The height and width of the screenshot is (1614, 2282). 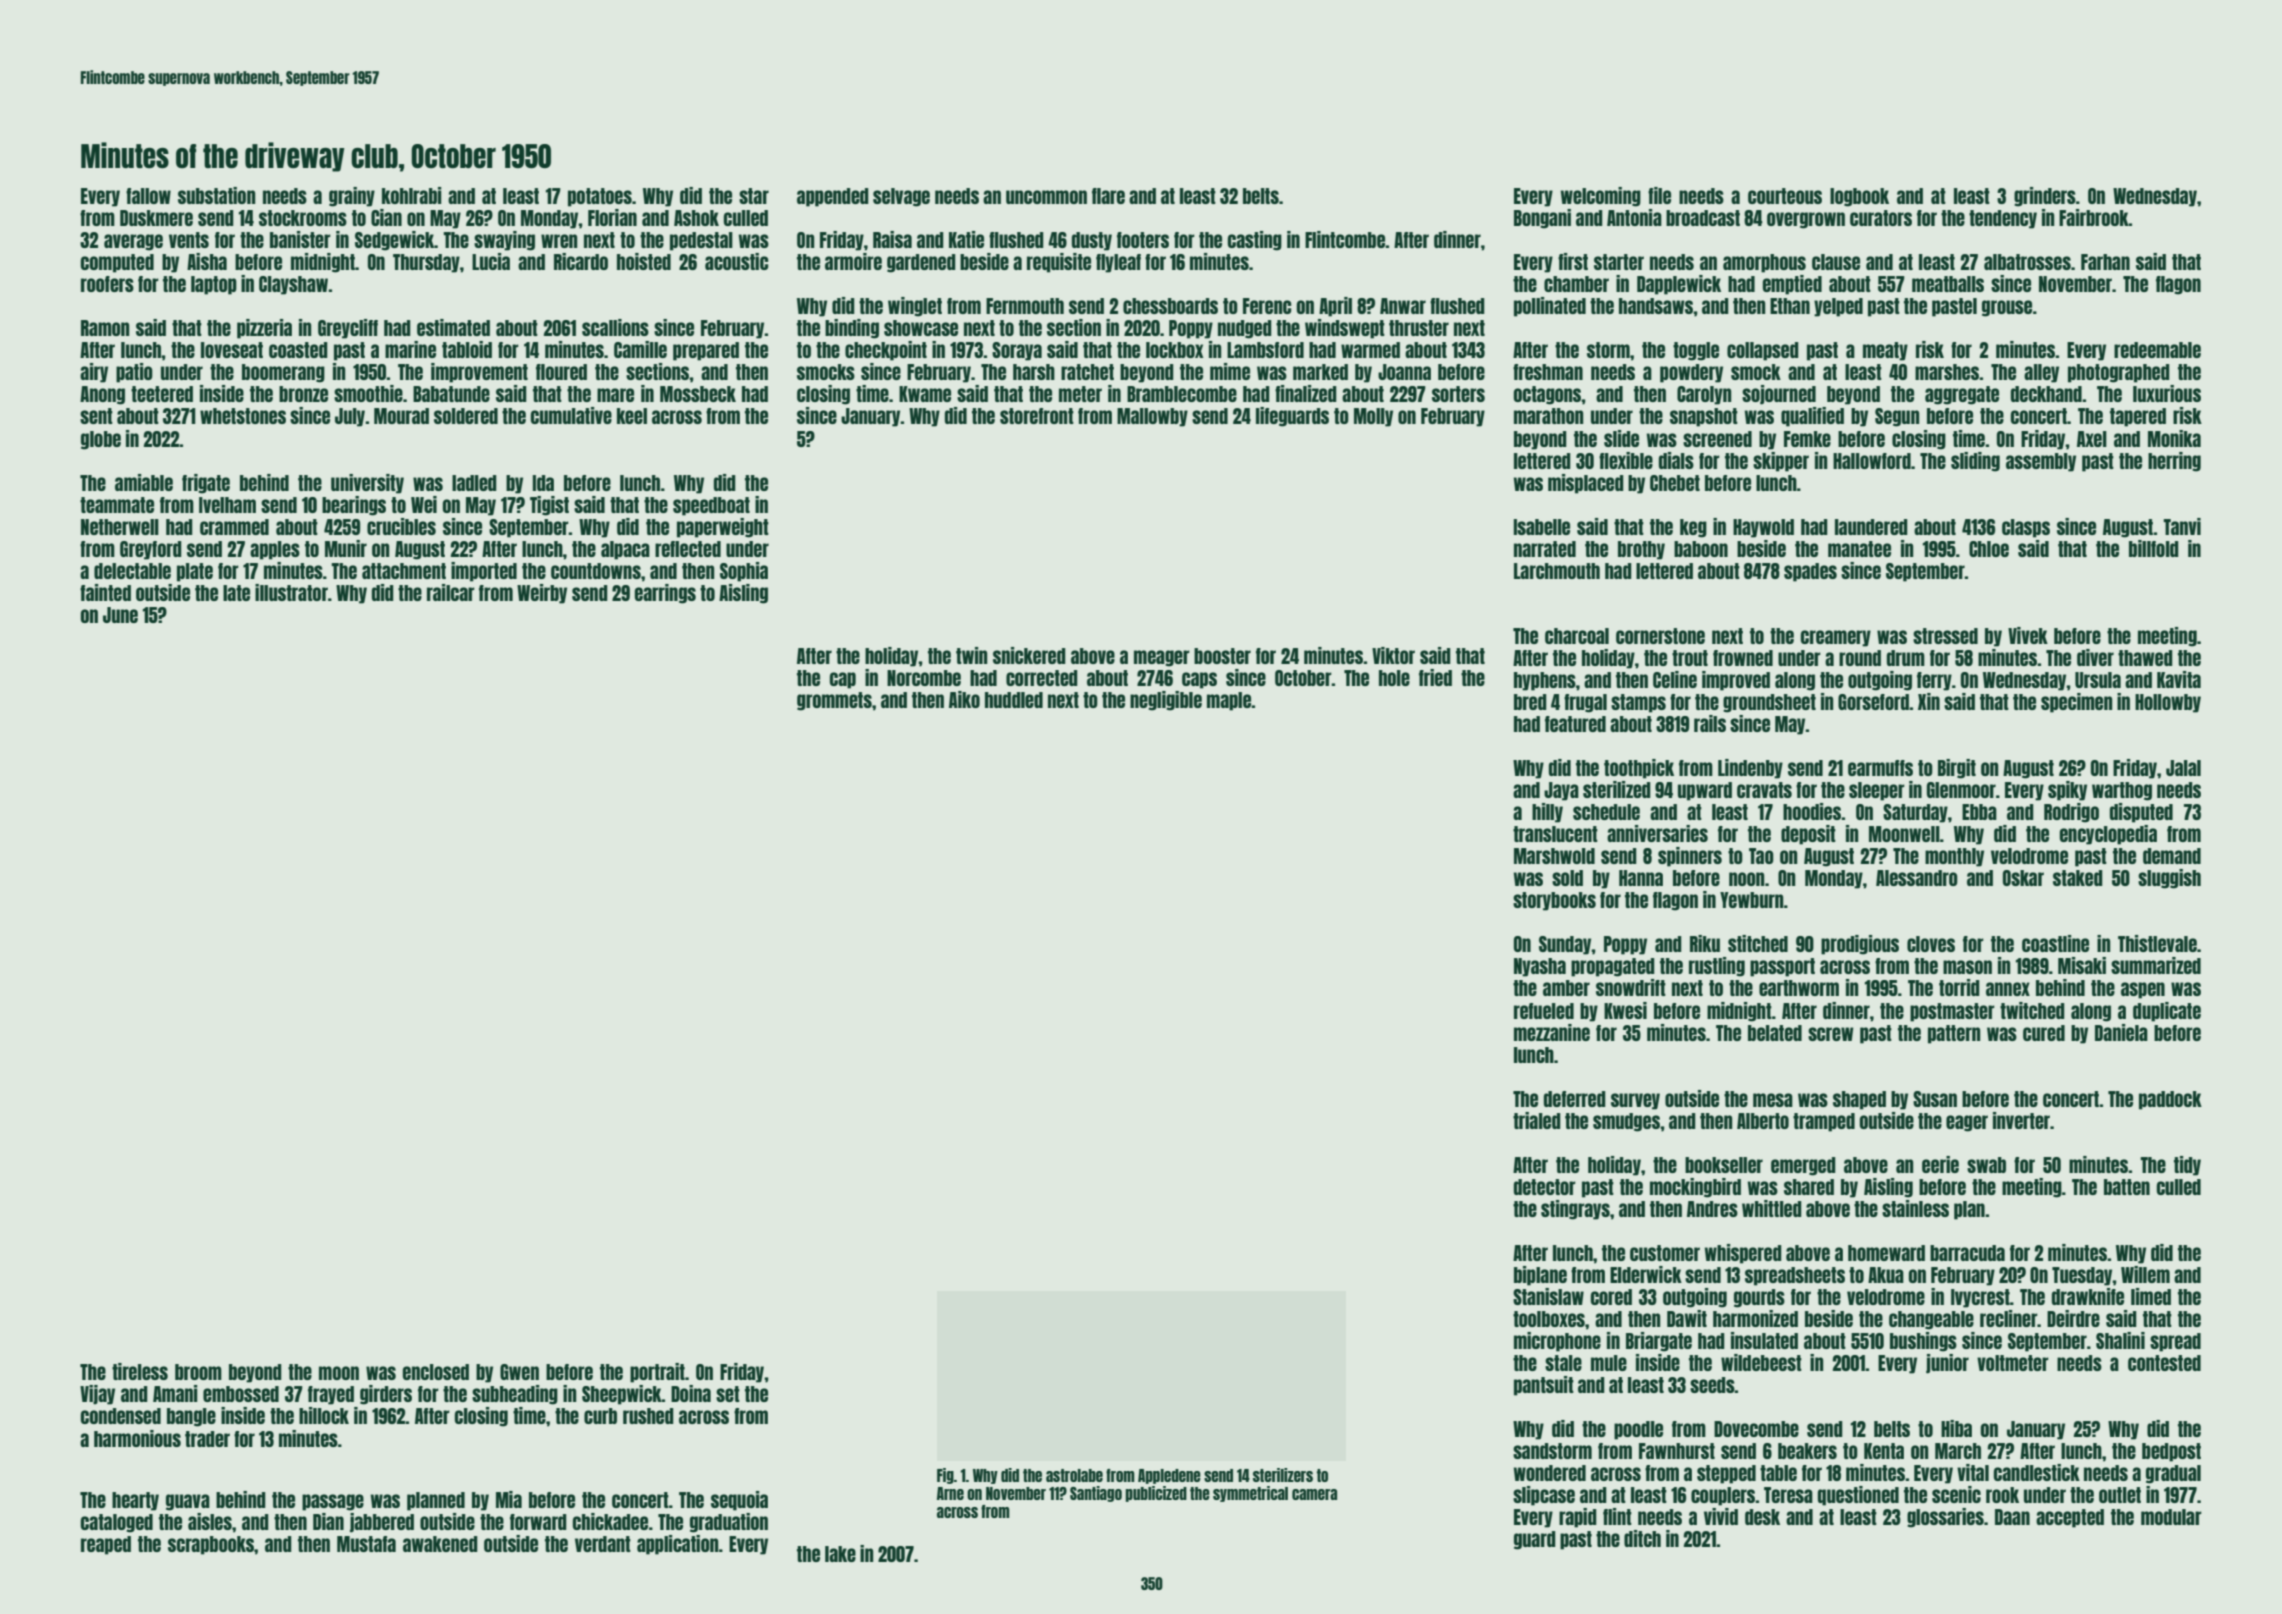 What do you see at coordinates (1373, 417) in the screenshot?
I see `Molly` at bounding box center [1373, 417].
